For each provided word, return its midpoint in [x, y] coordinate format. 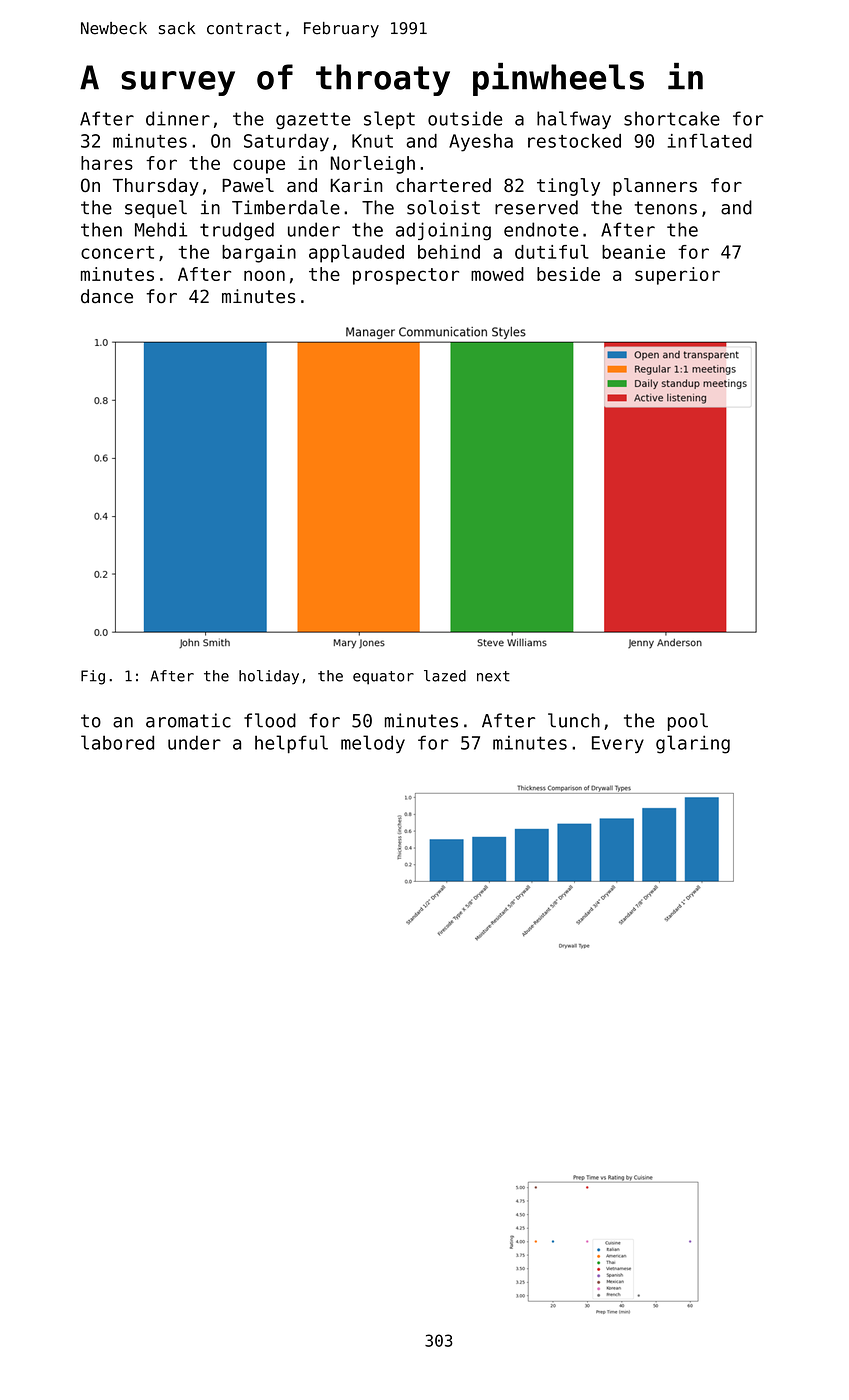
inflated [710, 140]
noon [264, 275]
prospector [406, 276]
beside [568, 274]
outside [465, 118]
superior [677, 276]
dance [107, 296]
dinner [178, 118]
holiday [269, 677]
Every [618, 744]
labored [117, 742]
